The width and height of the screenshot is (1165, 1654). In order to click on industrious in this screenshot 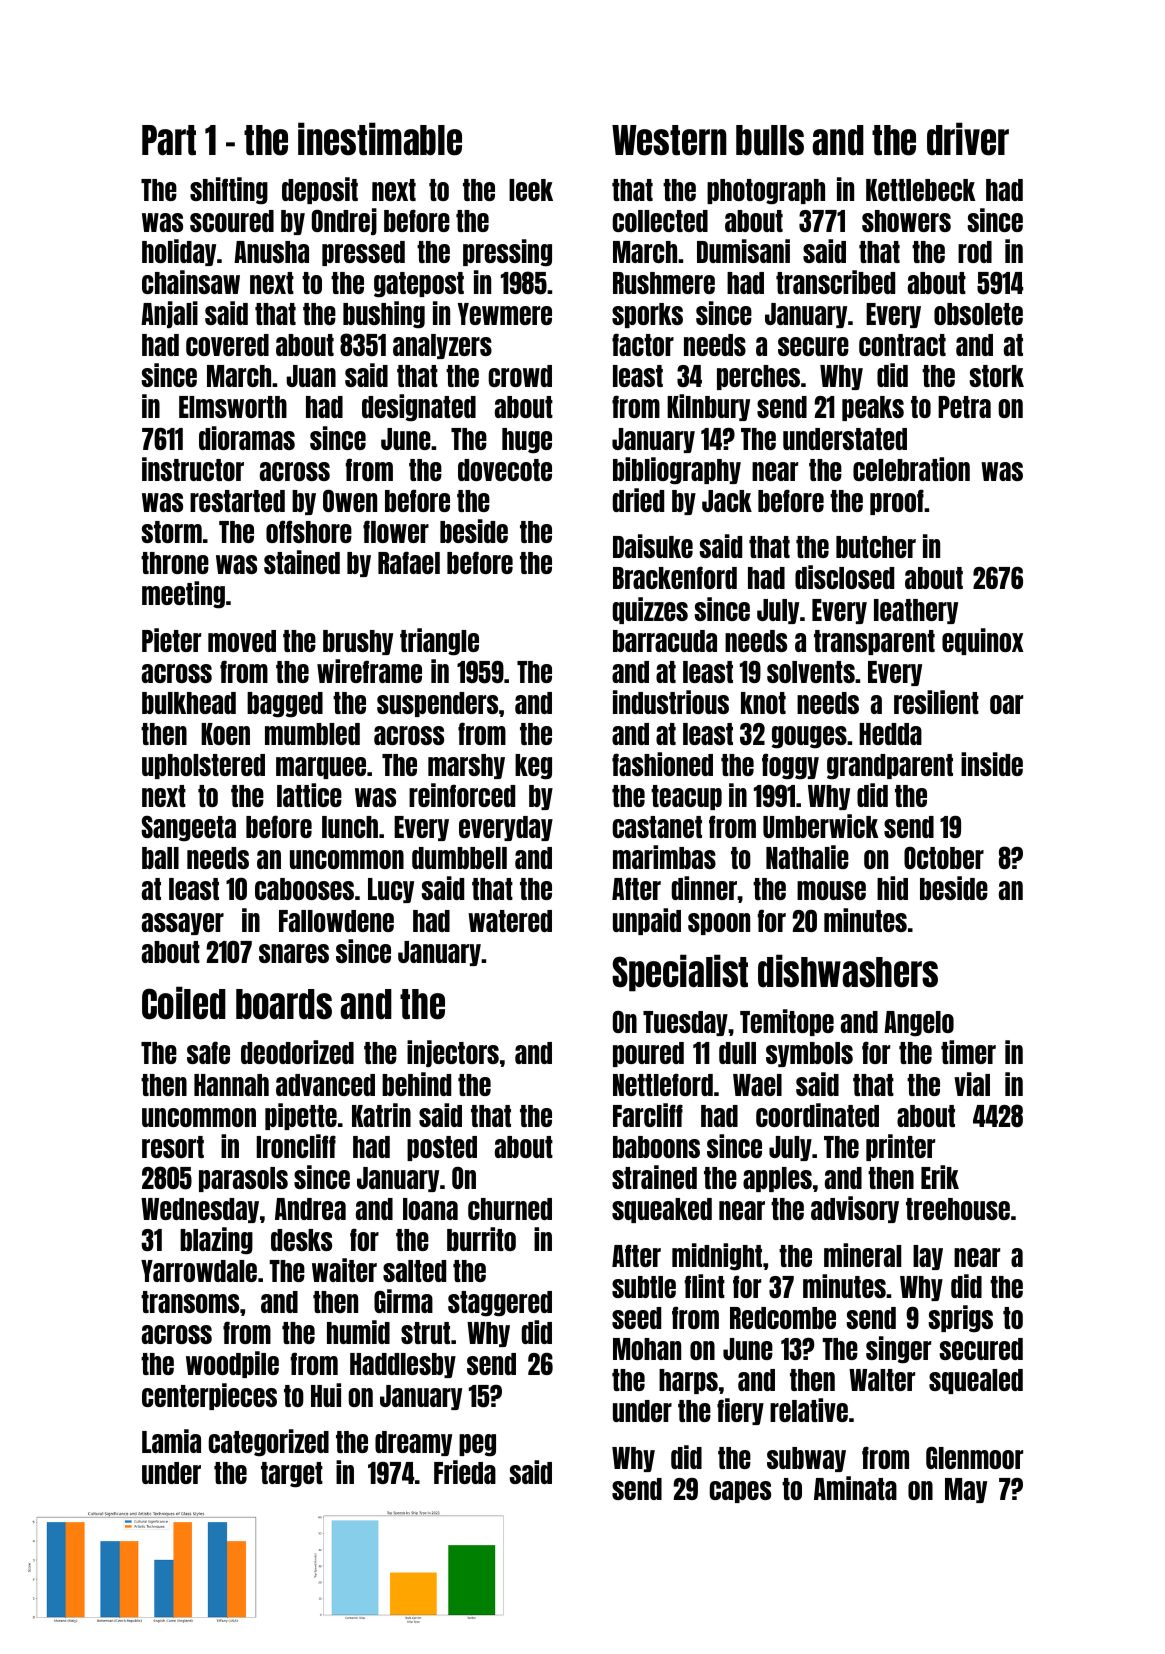, I will do `click(671, 702)`.
